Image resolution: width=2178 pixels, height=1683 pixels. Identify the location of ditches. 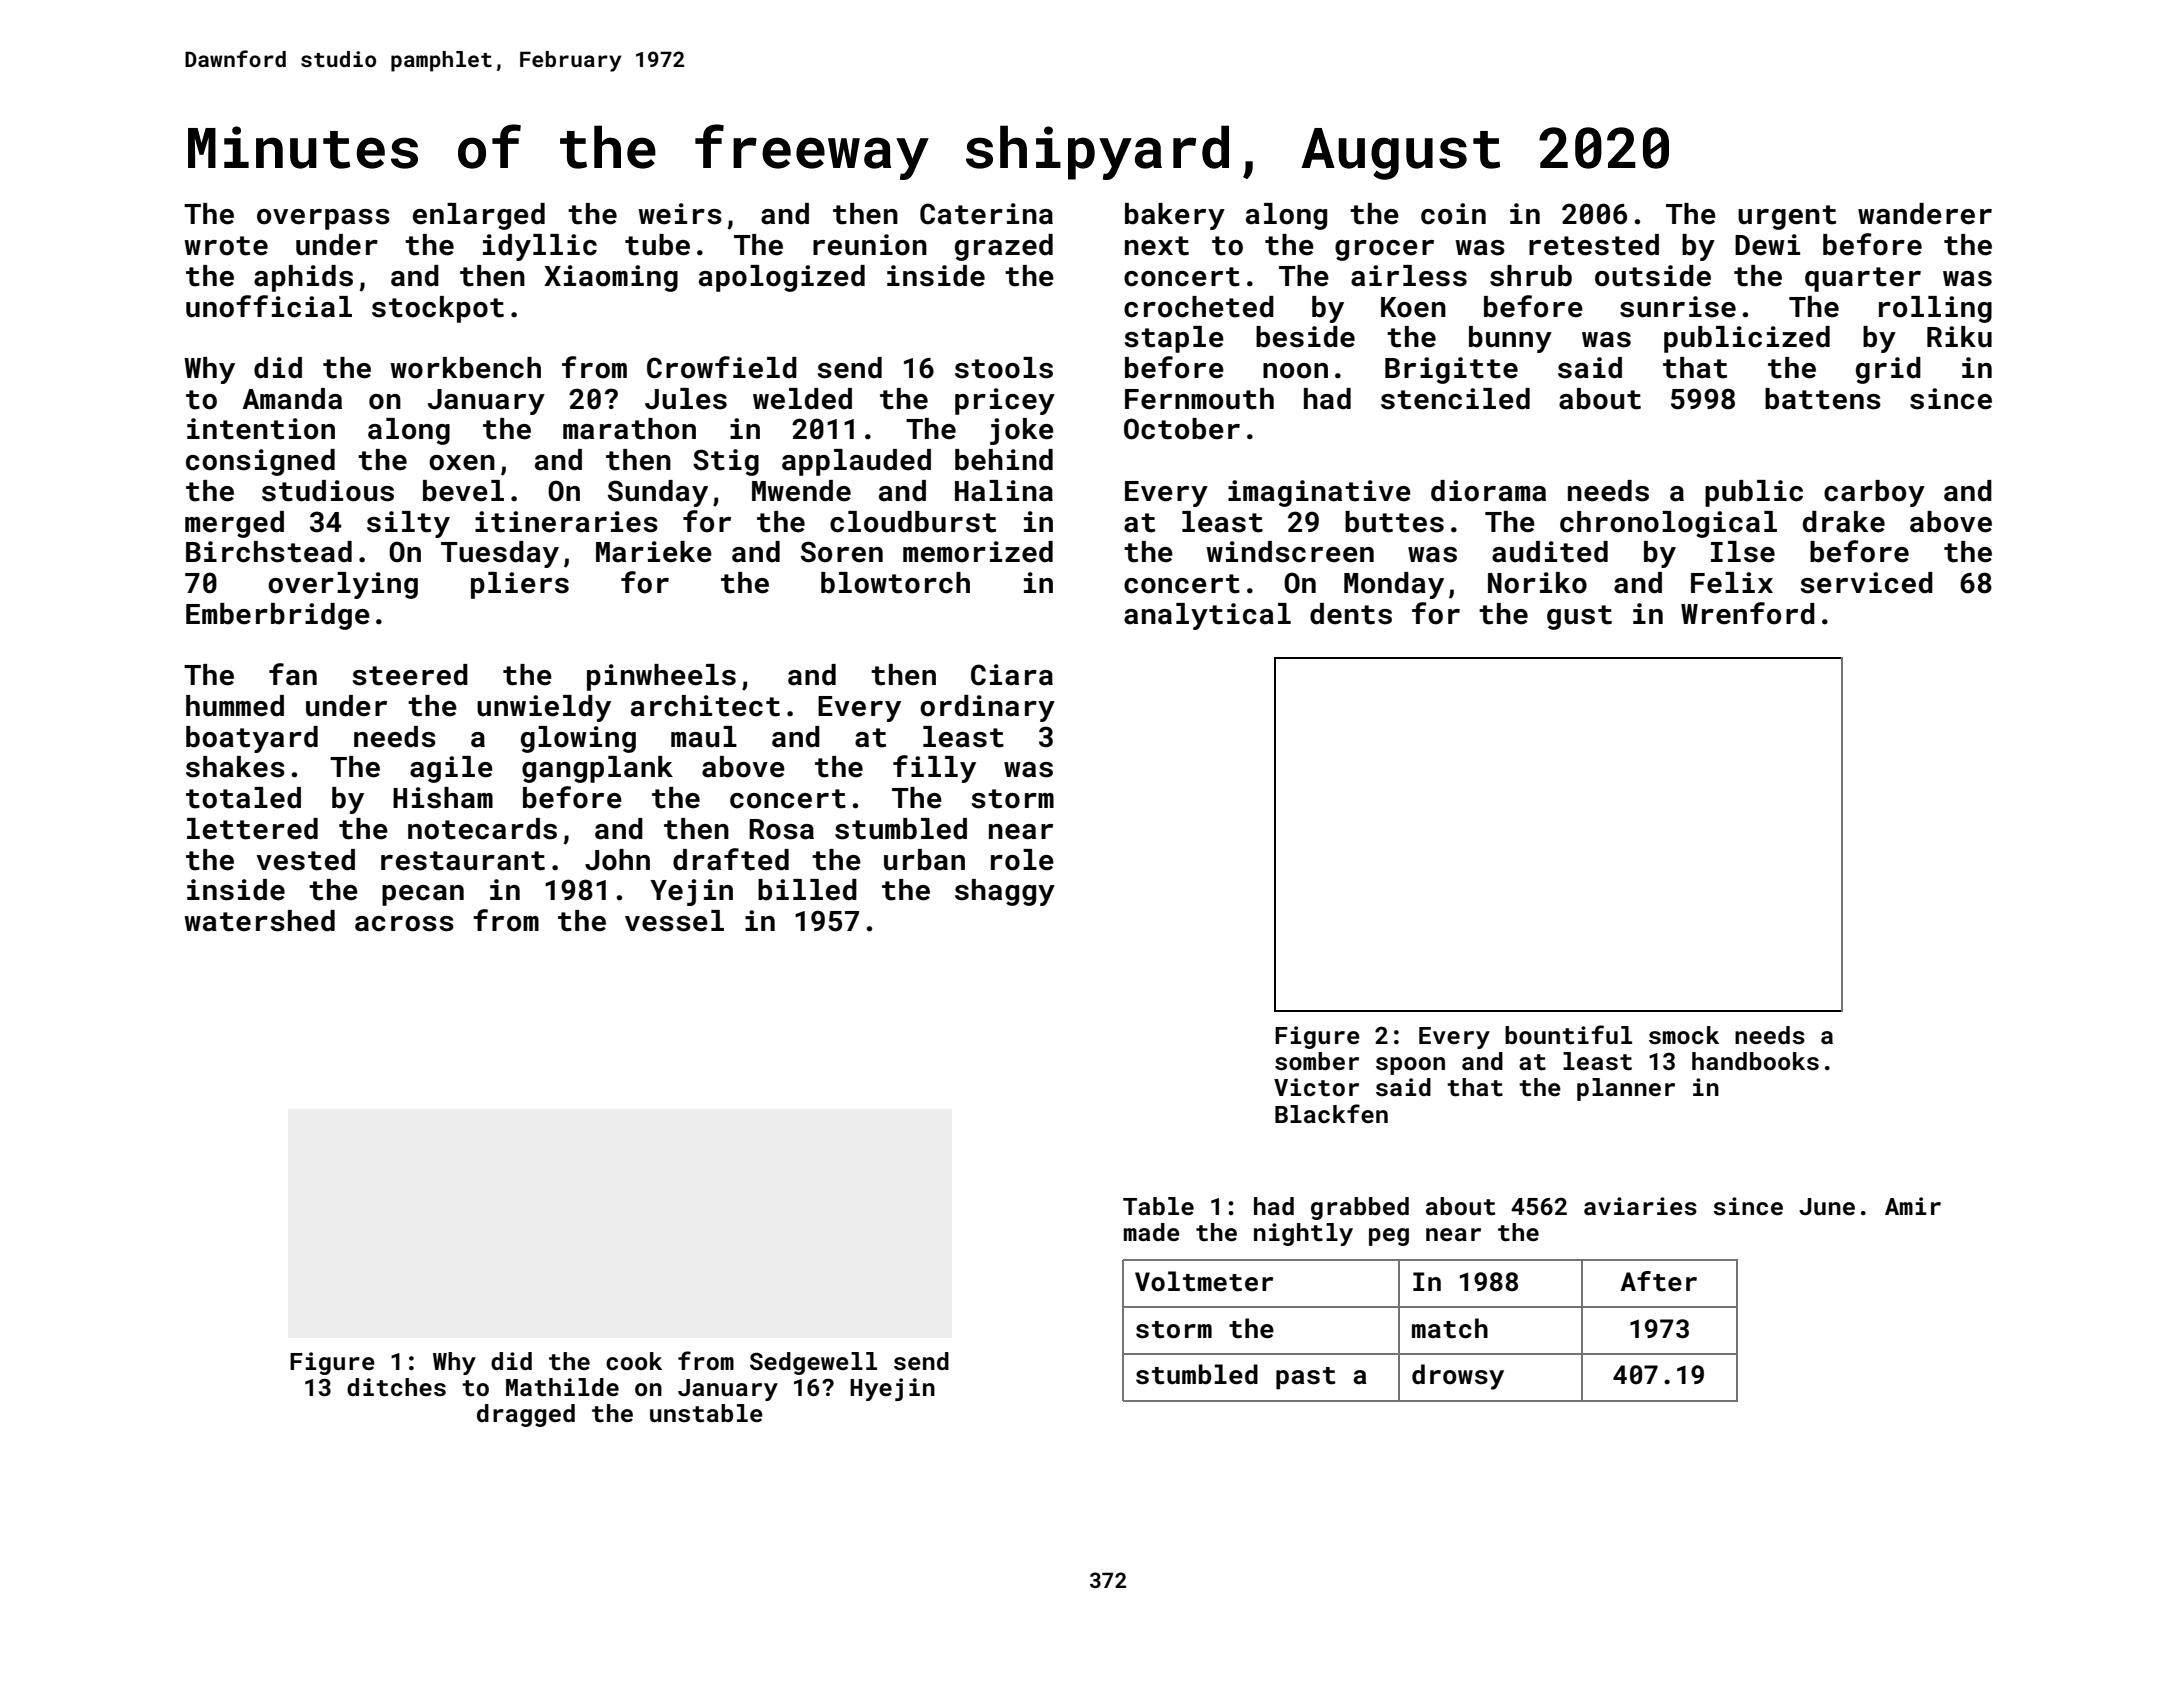
(396, 1387).
